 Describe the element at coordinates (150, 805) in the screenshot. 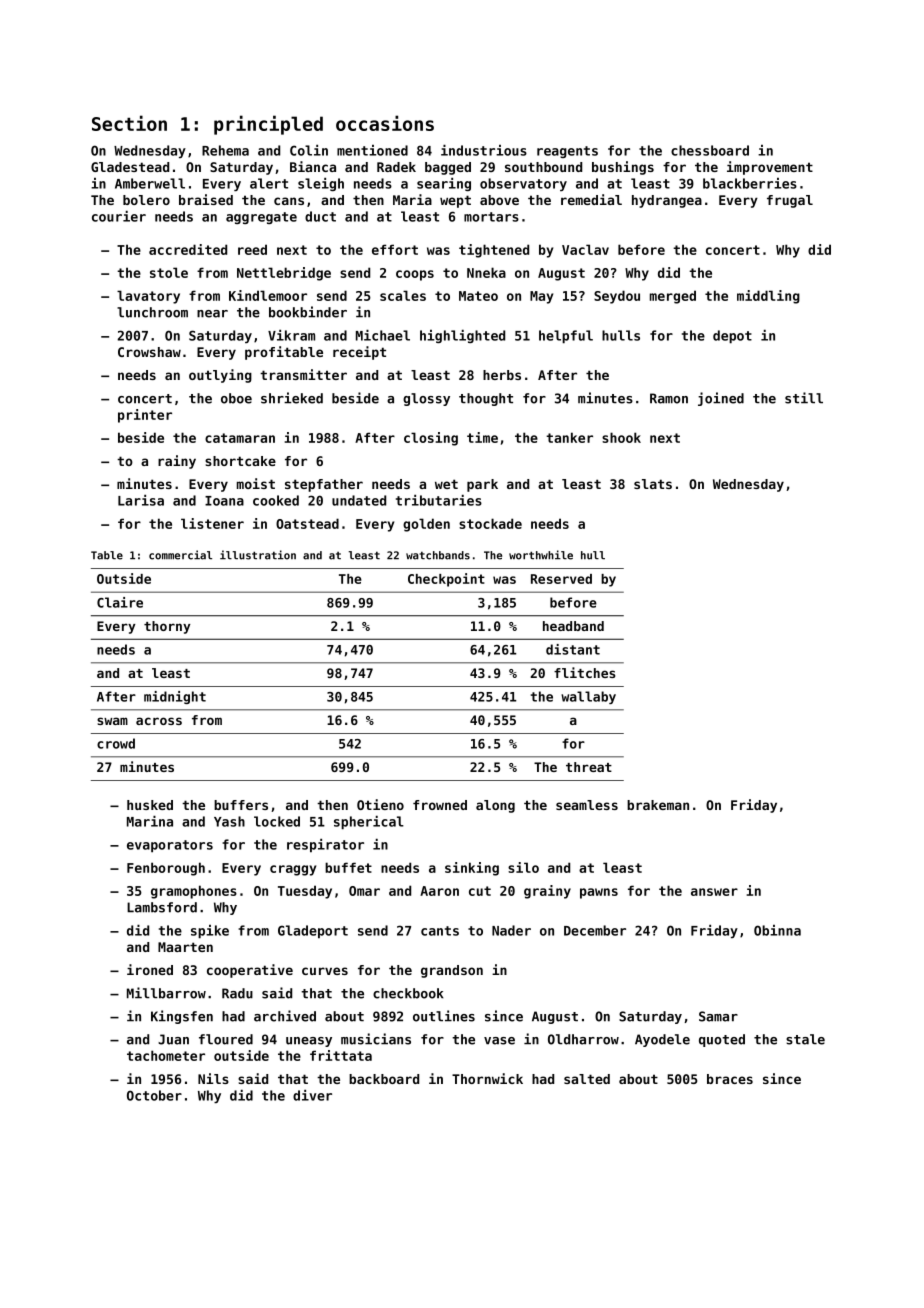

I see `husked` at that location.
